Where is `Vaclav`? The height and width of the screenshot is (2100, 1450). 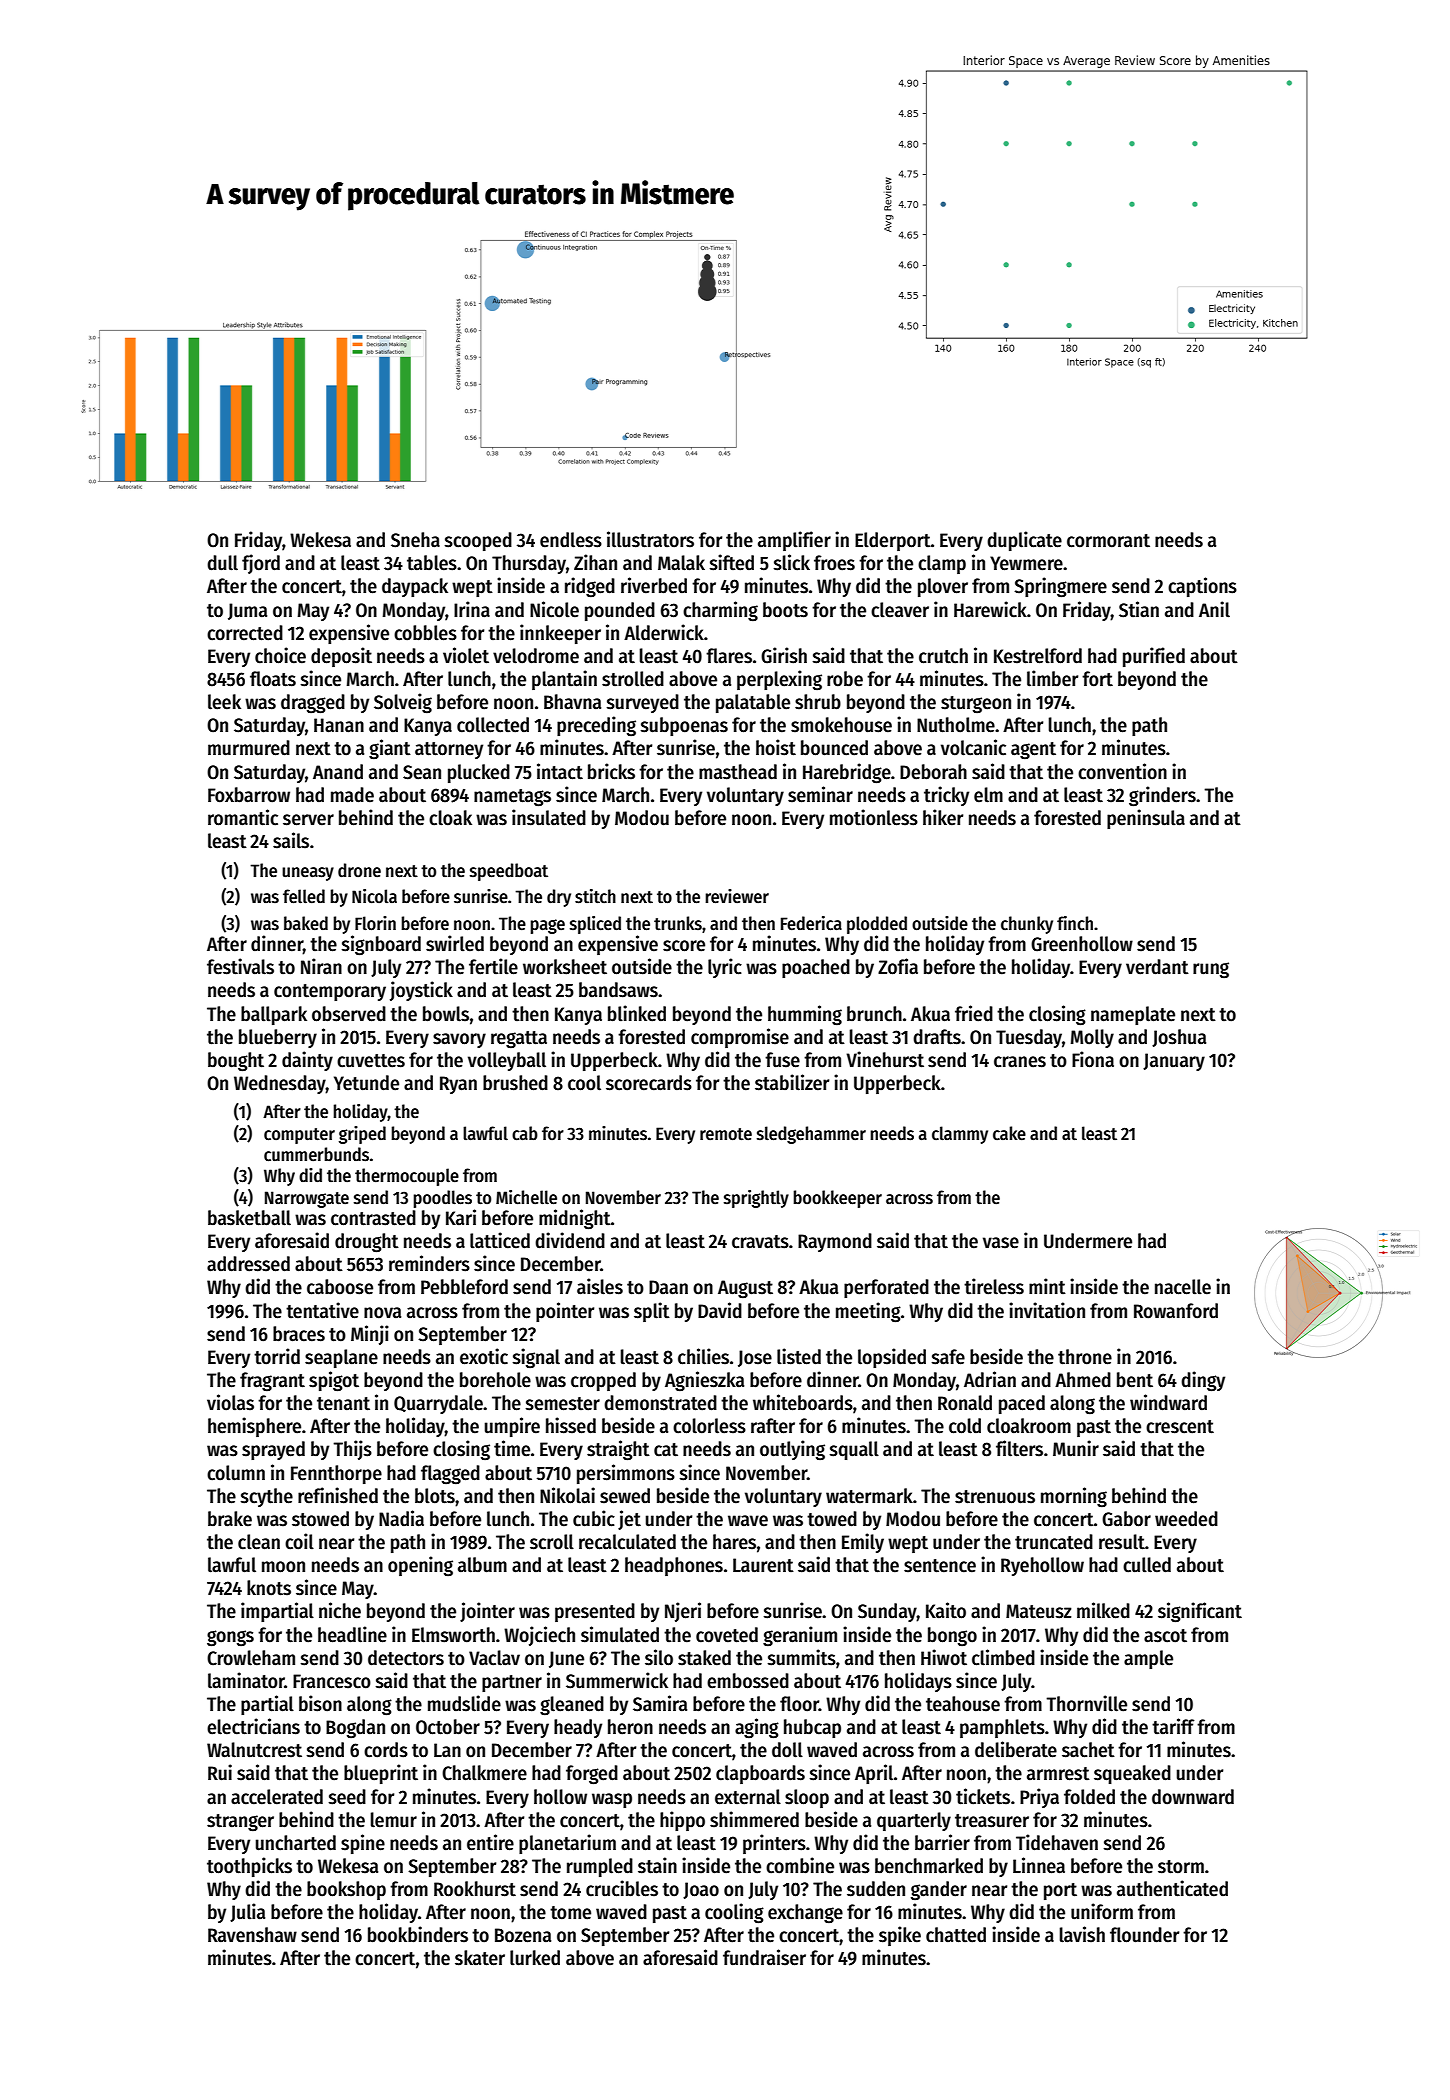
Vaclav is located at coordinates (494, 1658).
